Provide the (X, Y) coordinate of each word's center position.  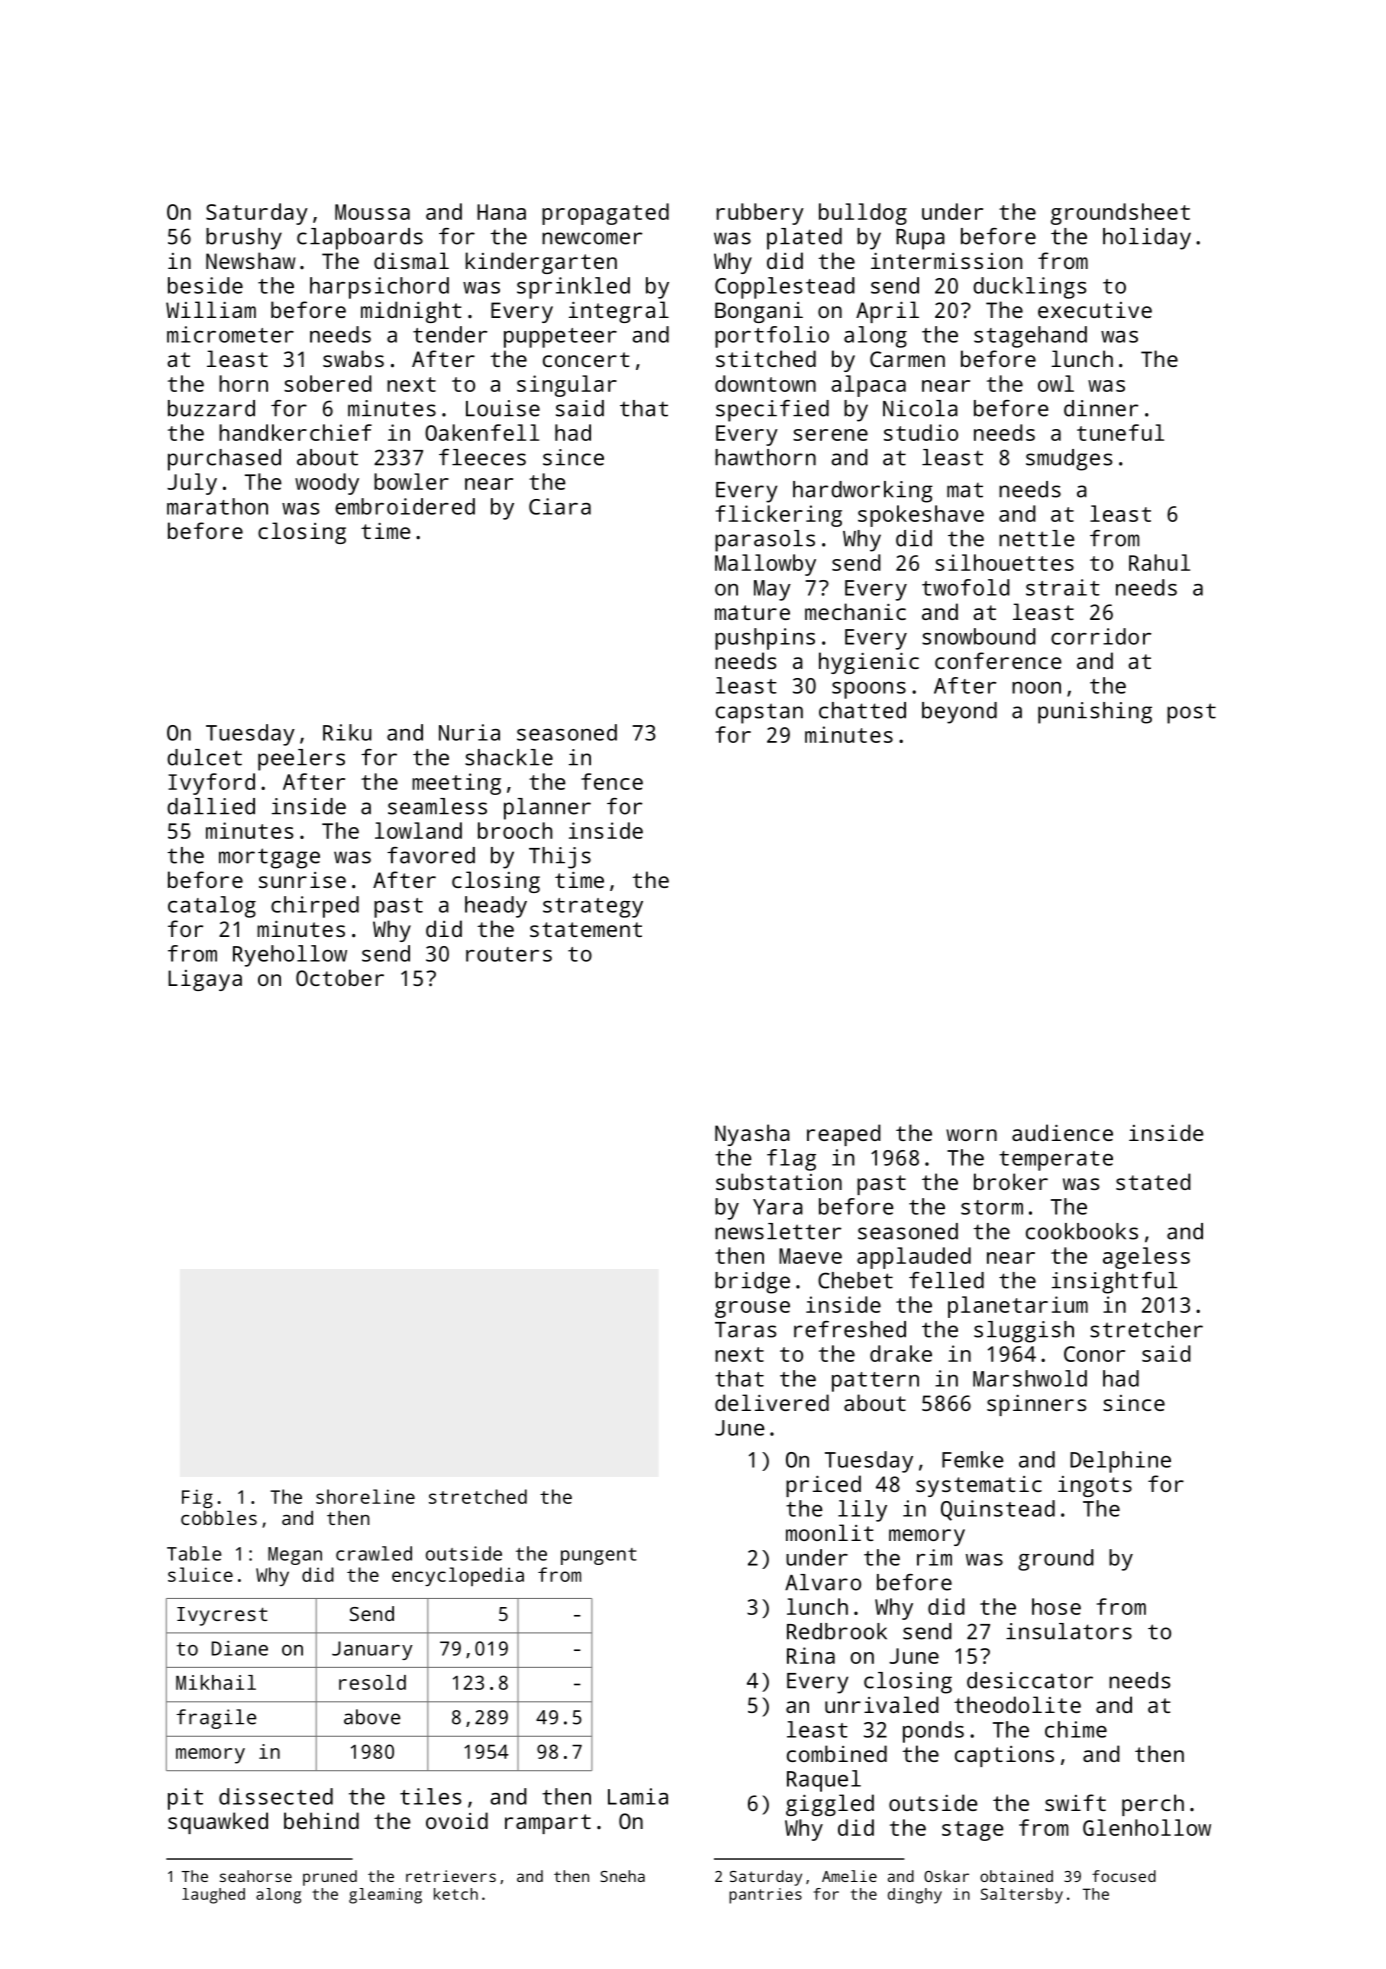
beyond (959, 713)
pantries (765, 1896)
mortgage (269, 858)
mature (752, 612)
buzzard (211, 408)
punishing (1095, 713)
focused (1124, 1876)
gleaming (385, 1896)
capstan (759, 713)
